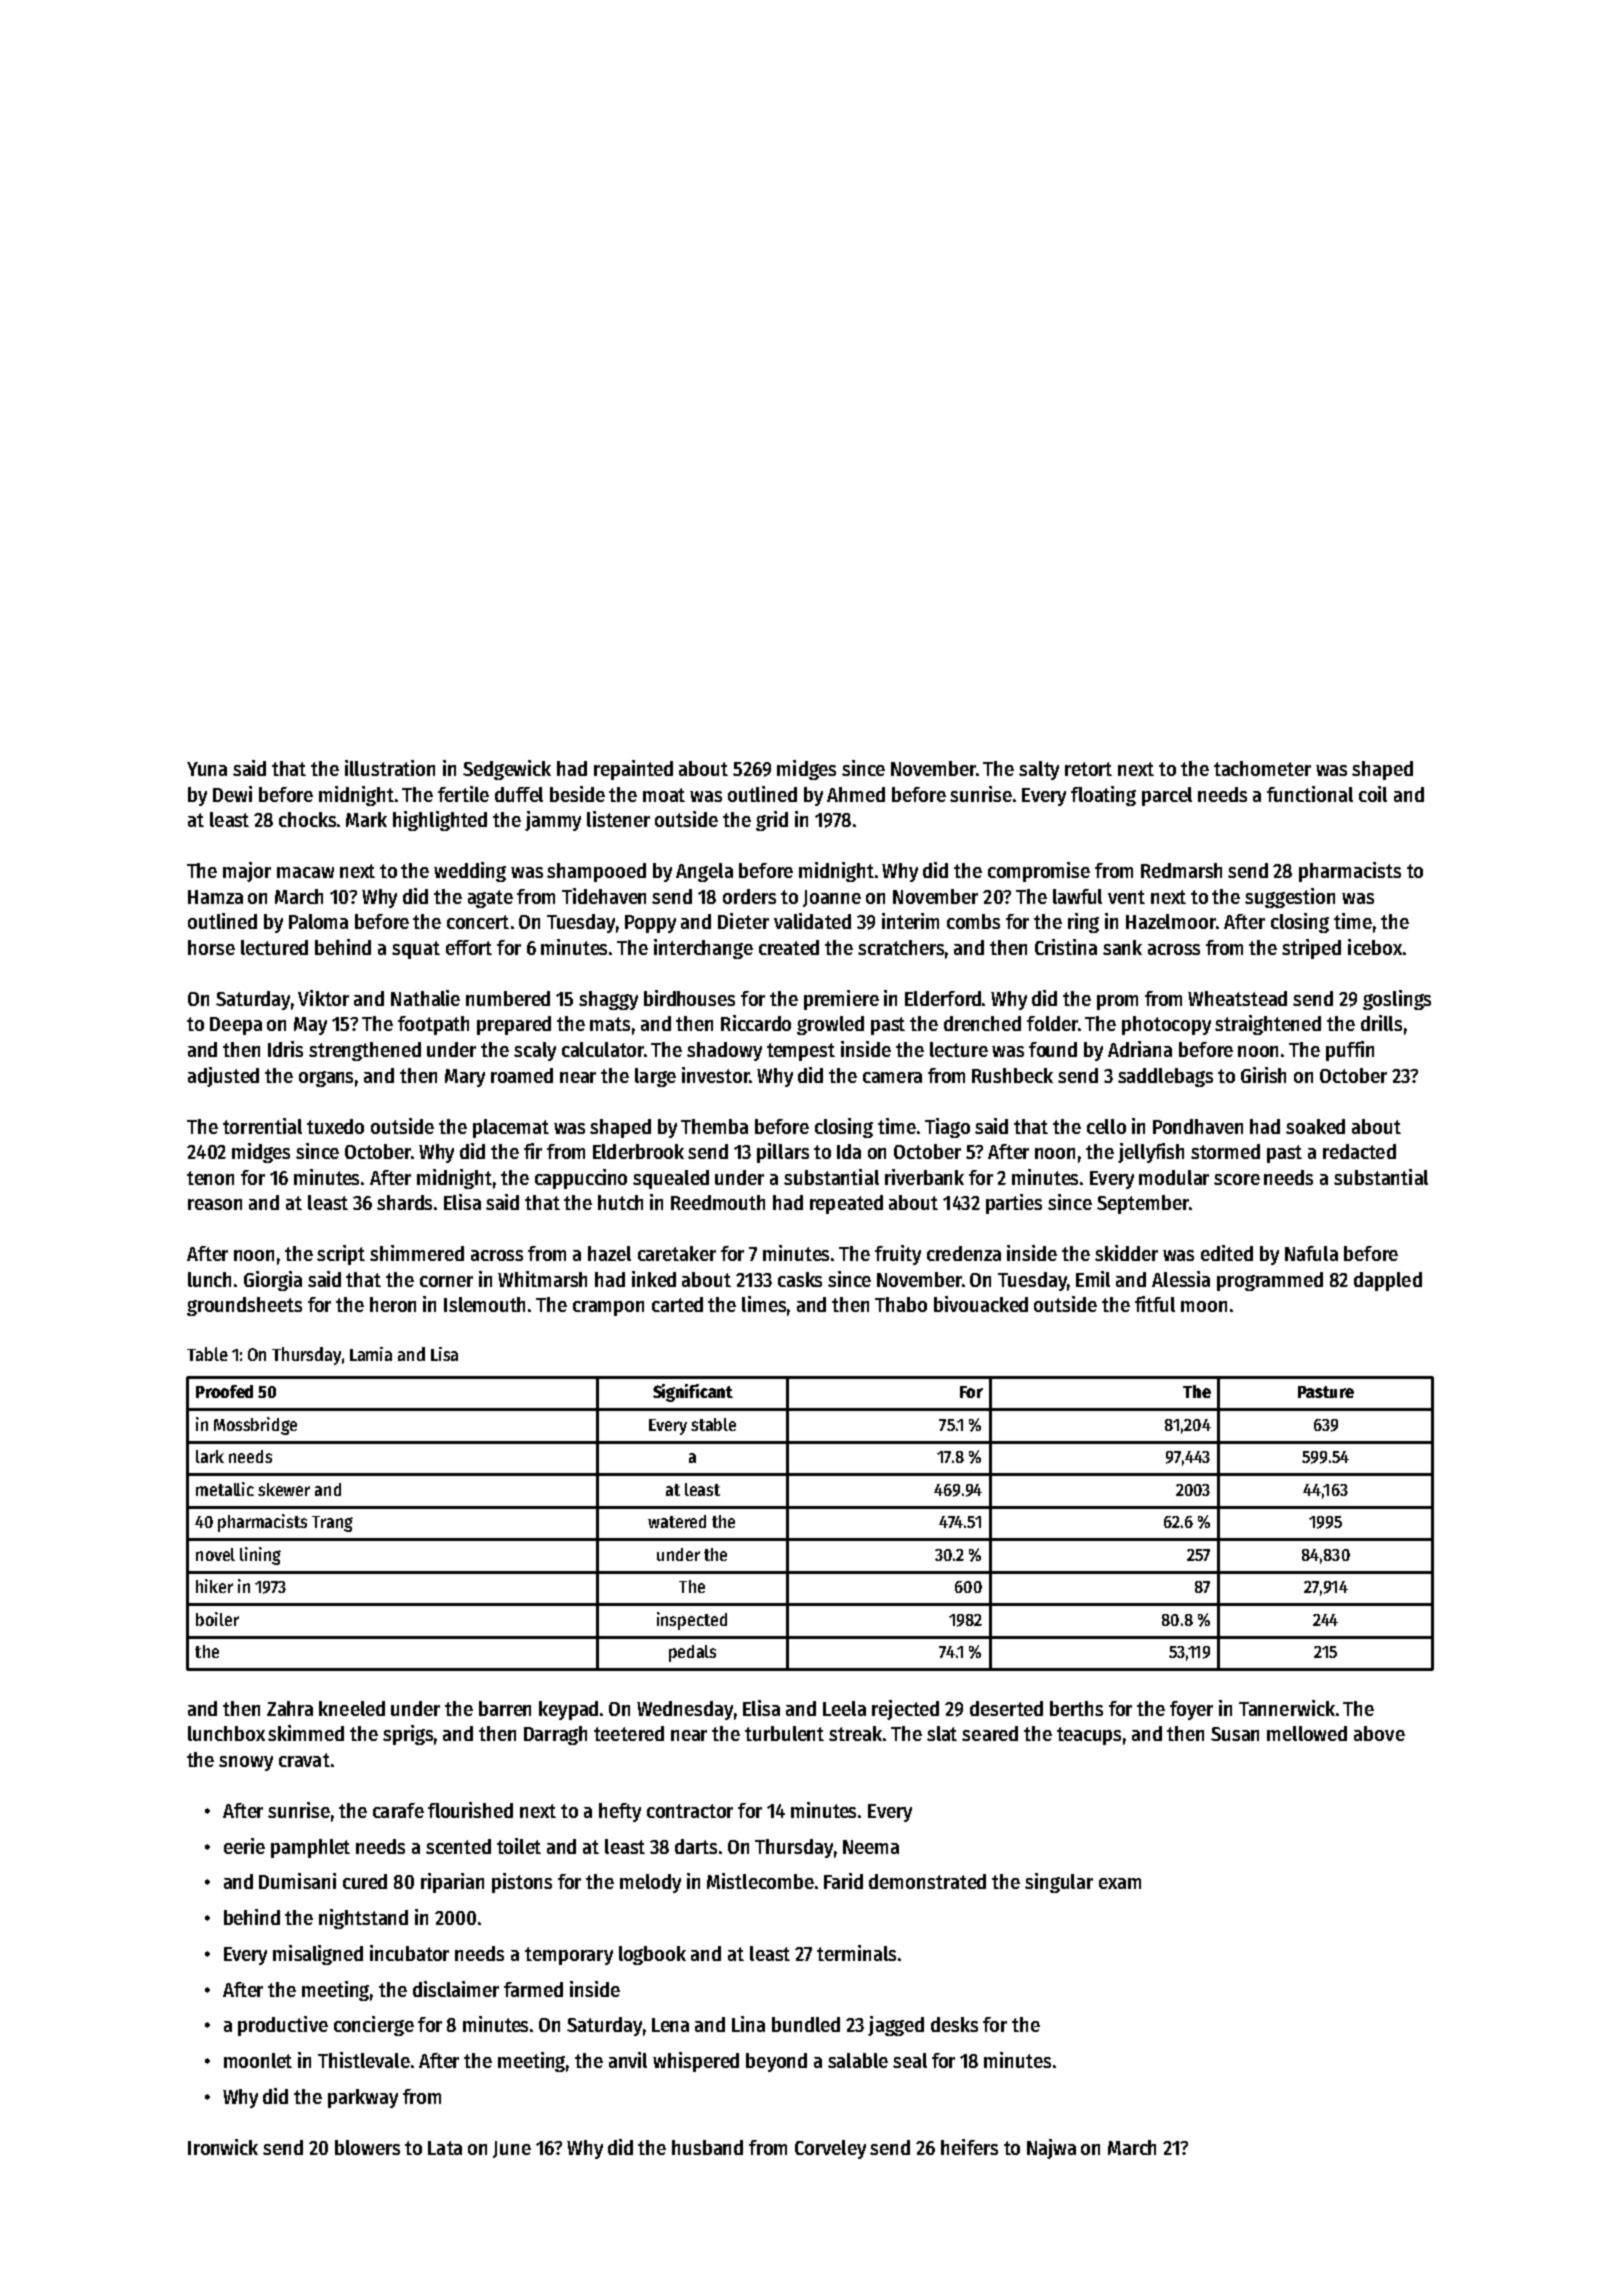 This image has width=1620, height=2292. Describe the element at coordinates (490, 899) in the image. I see `agate` at that location.
